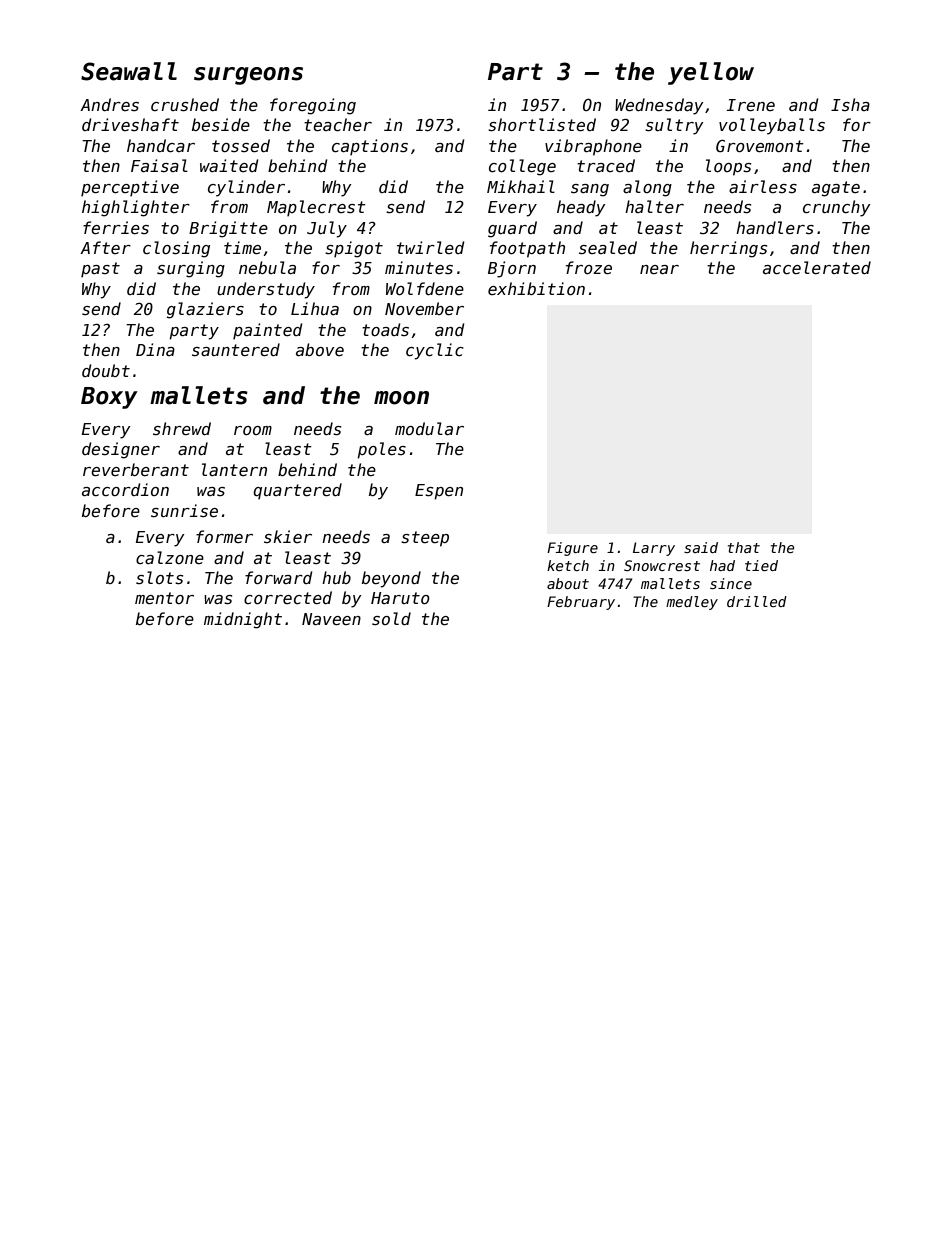  I want to click on Irene, so click(751, 105).
